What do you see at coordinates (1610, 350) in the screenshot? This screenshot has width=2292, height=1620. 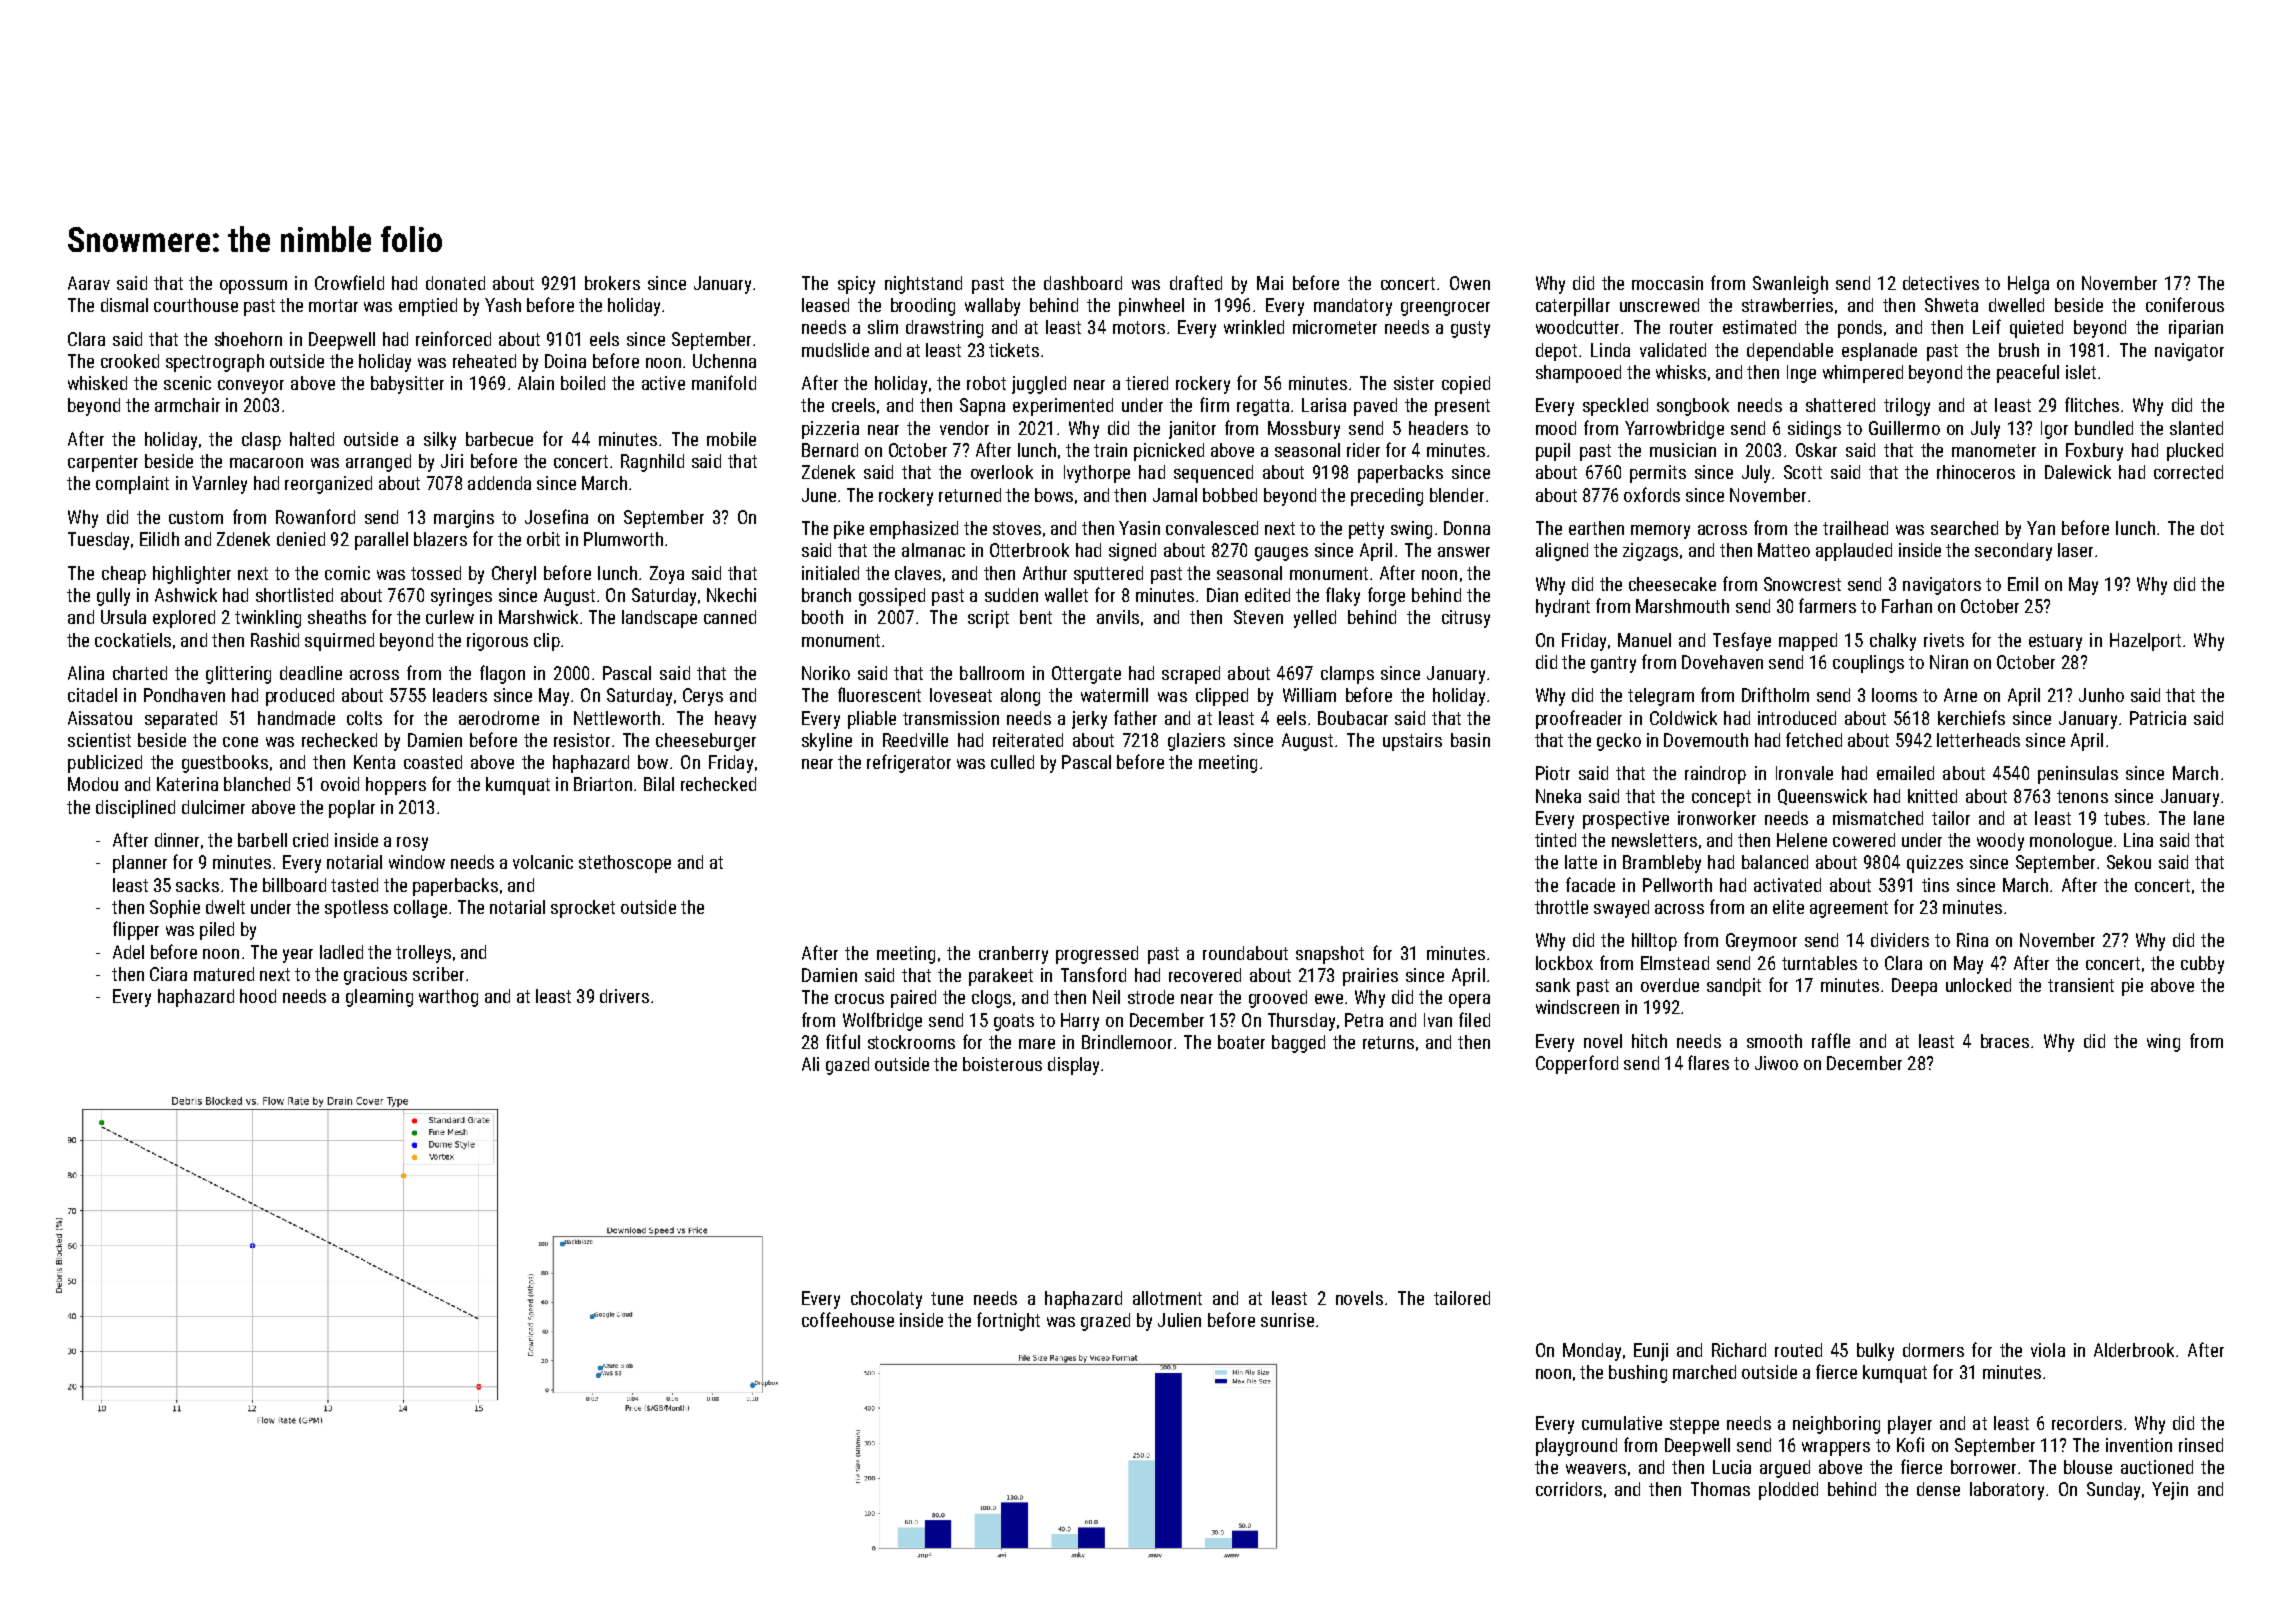 I see `Linda` at bounding box center [1610, 350].
